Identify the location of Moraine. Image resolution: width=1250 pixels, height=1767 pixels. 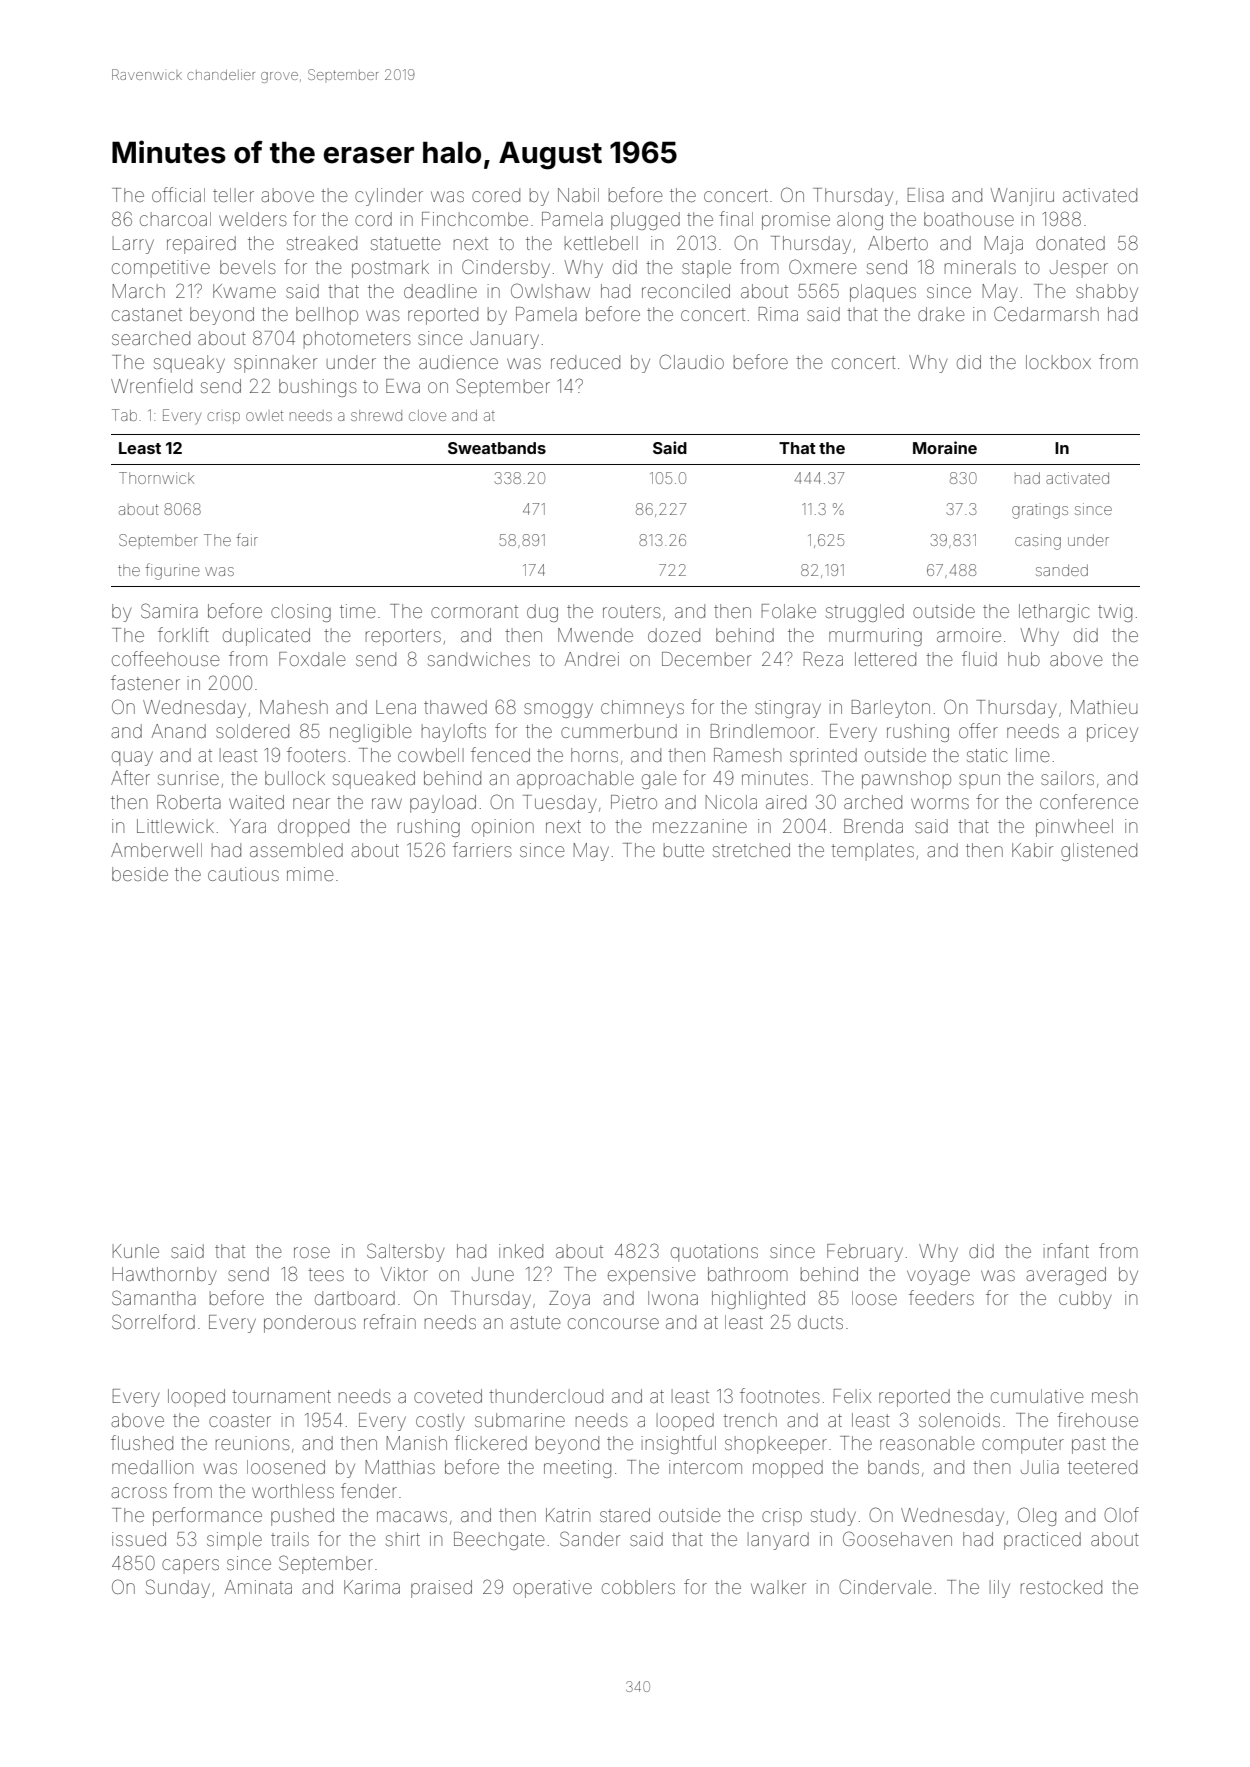
(945, 447).
